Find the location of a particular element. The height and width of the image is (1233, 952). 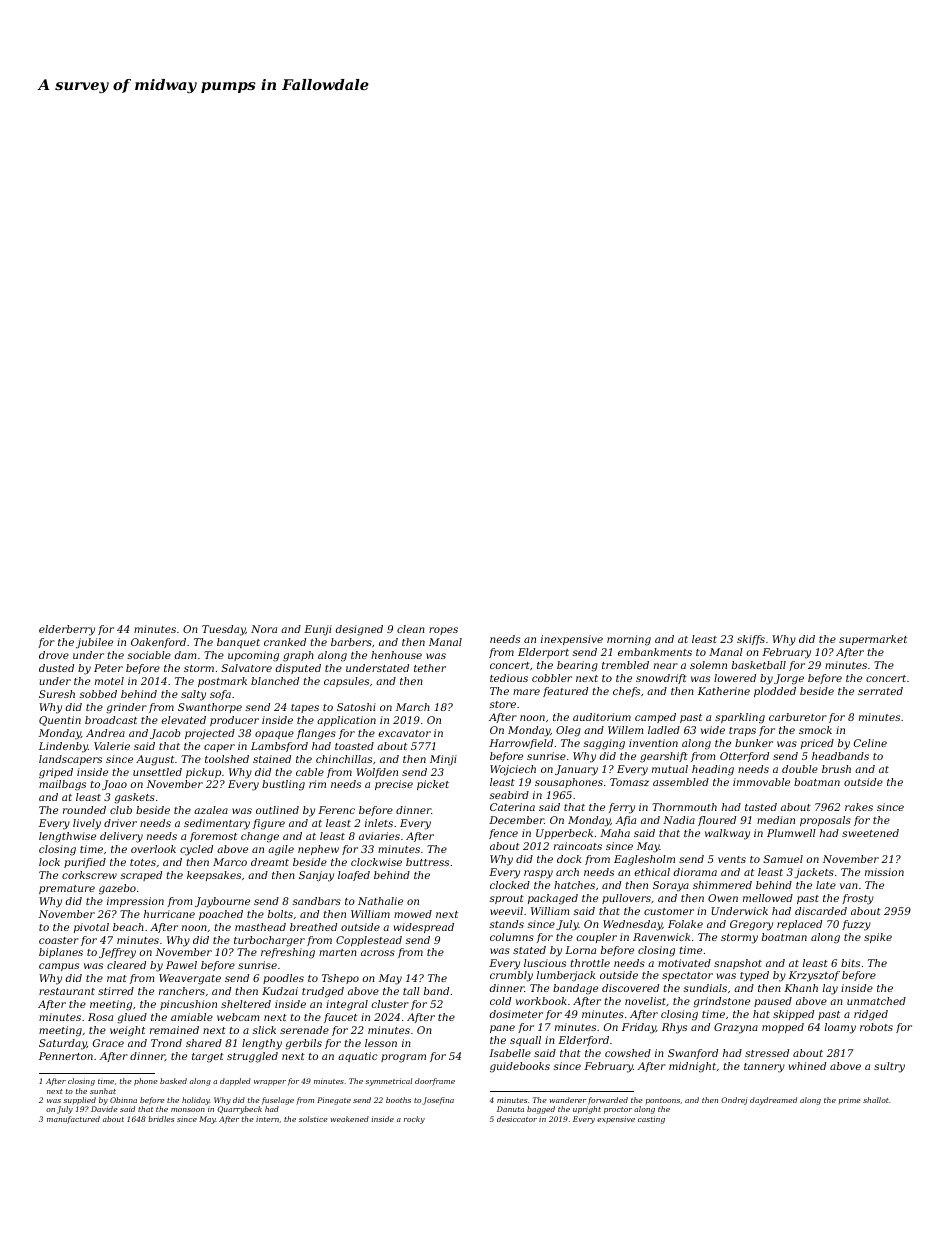

Lindenby is located at coordinates (63, 747).
